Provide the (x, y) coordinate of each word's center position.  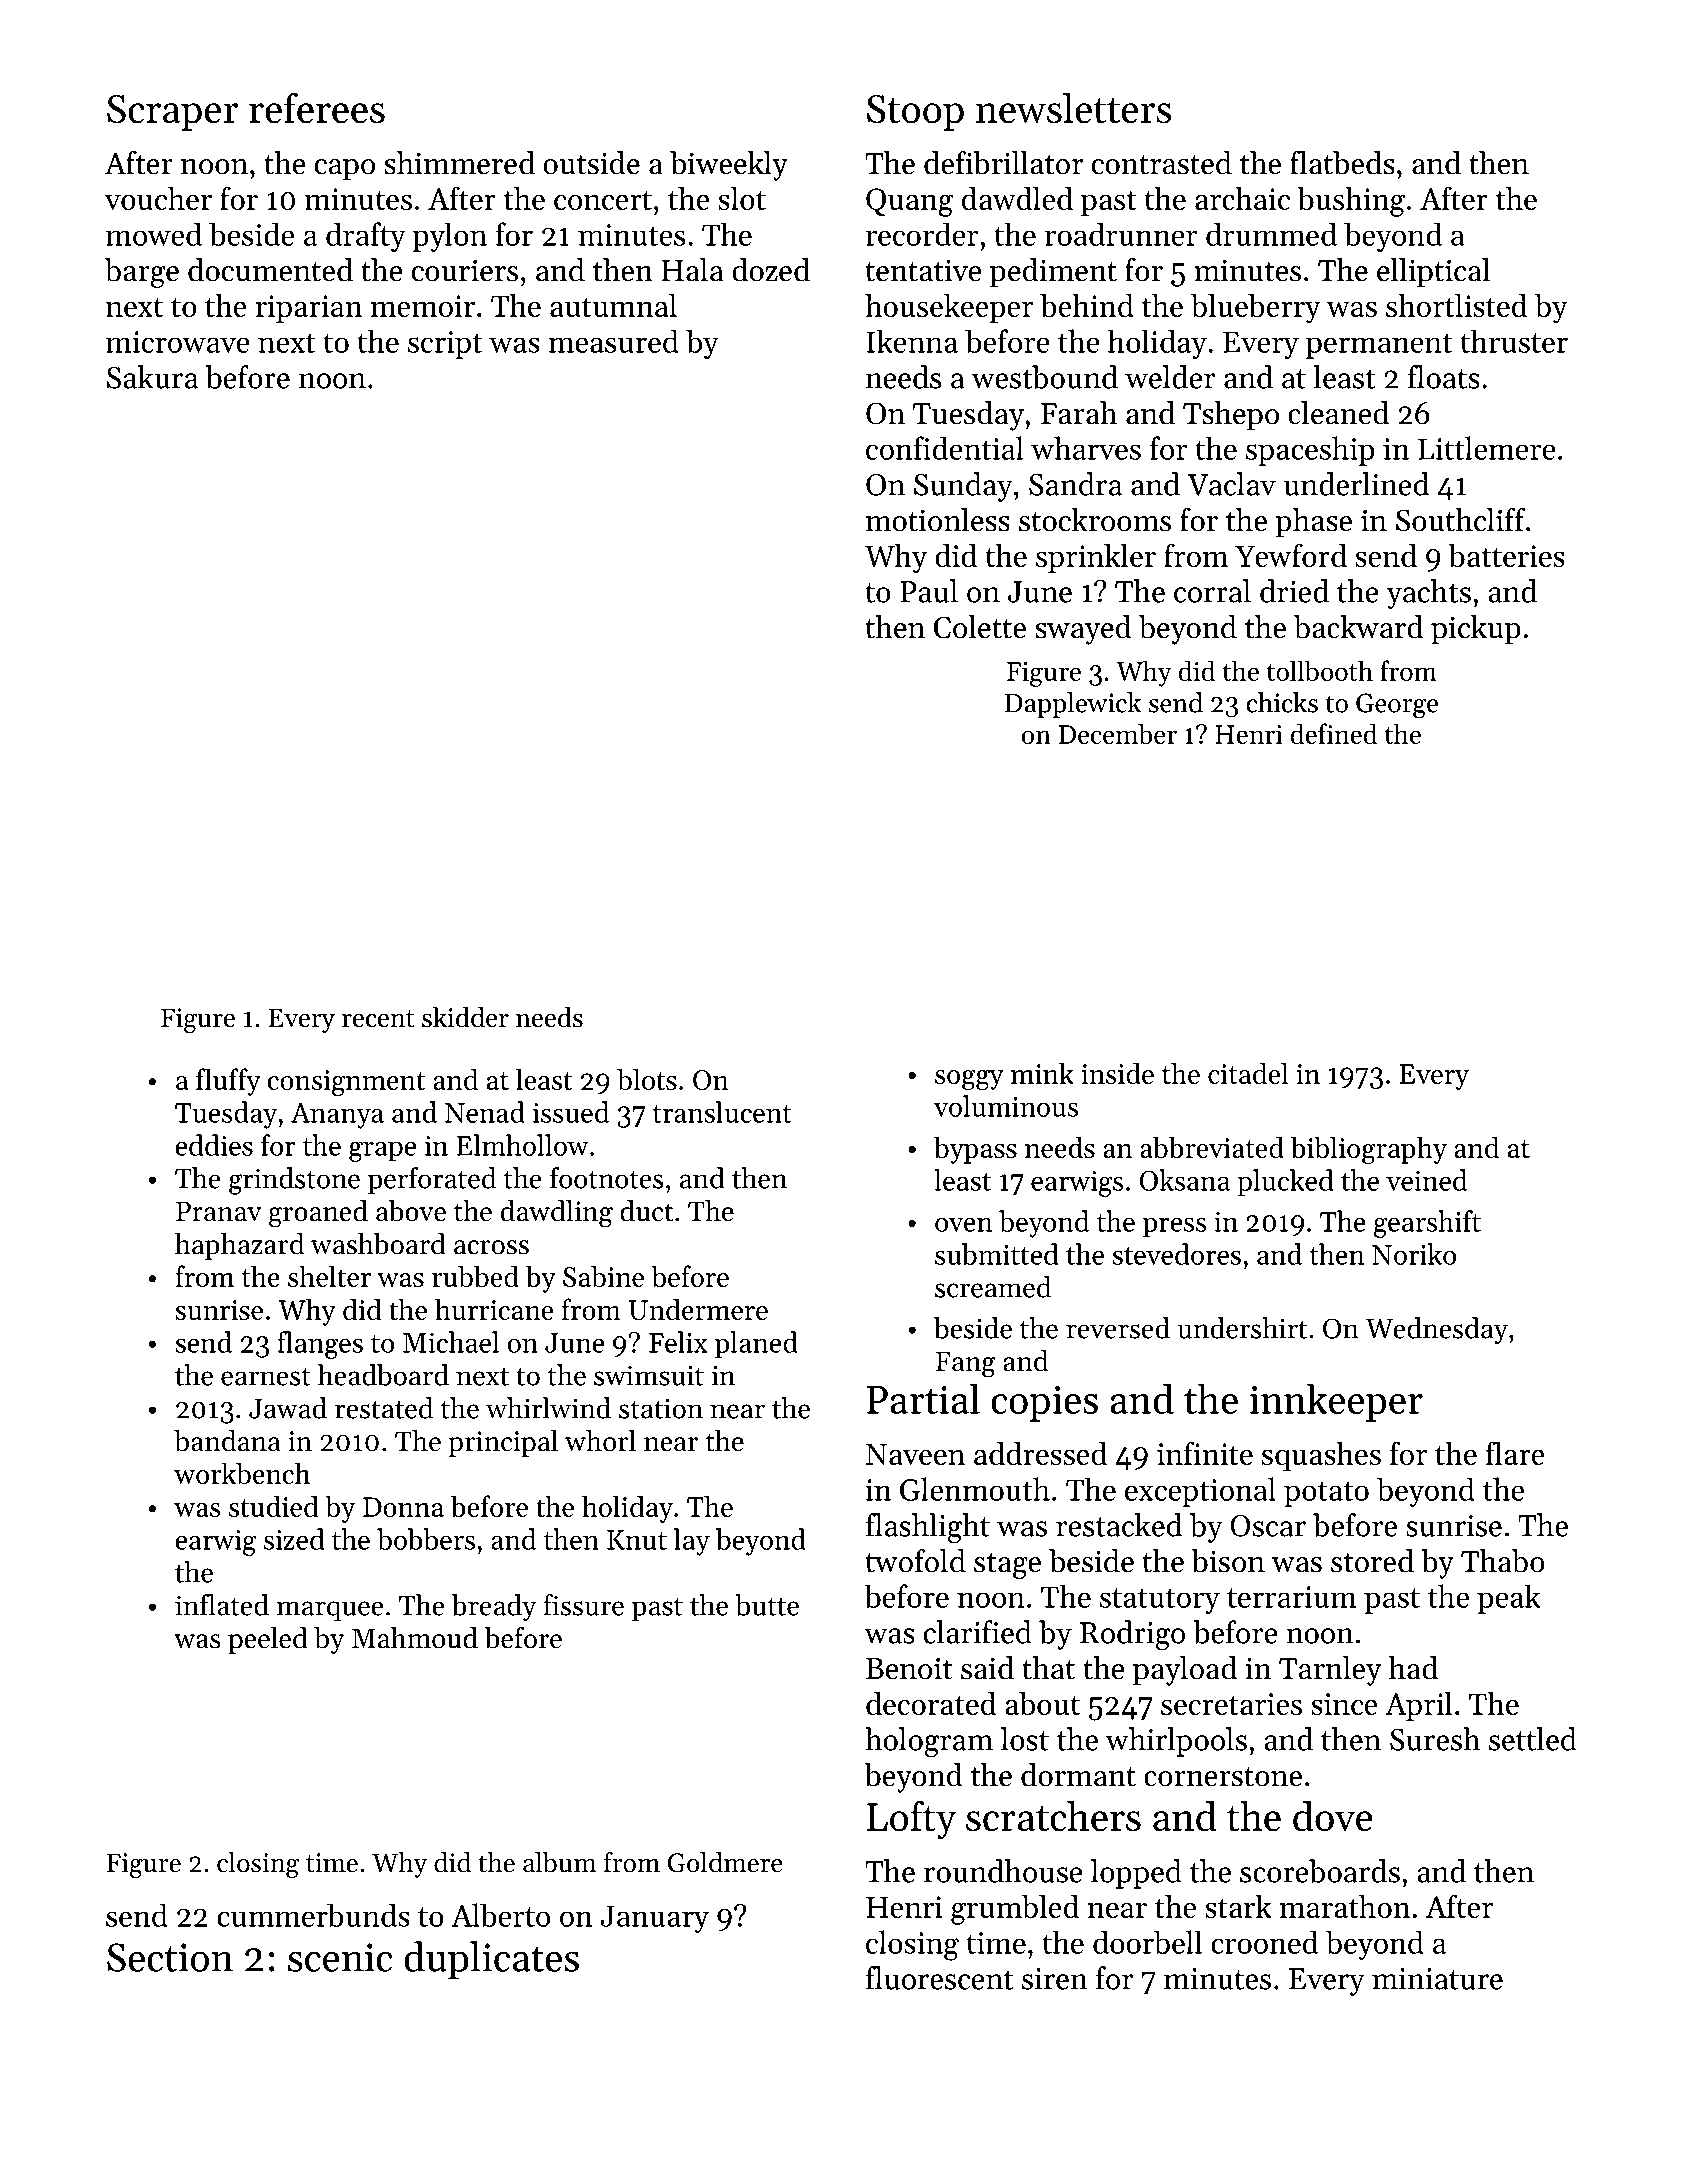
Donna (403, 1507)
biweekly (729, 166)
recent (378, 1019)
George (1397, 706)
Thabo (1503, 1561)
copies (1044, 1403)
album (560, 1862)
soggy (969, 1080)
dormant (1078, 1775)
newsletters (1073, 108)
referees (317, 108)
